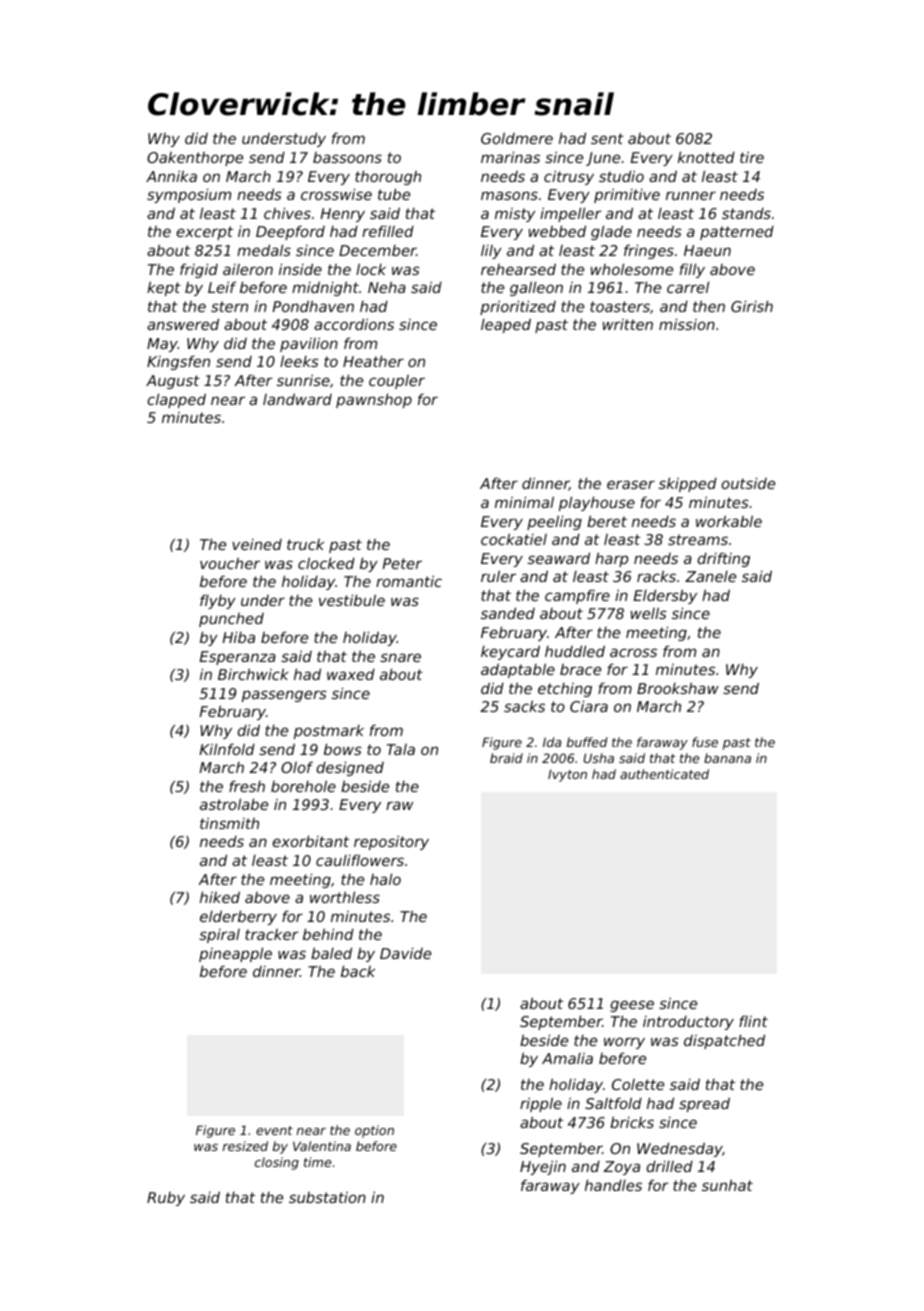 This image has width=924, height=1311. What do you see at coordinates (195, 159) in the image?
I see `Oakenthorpe` at bounding box center [195, 159].
